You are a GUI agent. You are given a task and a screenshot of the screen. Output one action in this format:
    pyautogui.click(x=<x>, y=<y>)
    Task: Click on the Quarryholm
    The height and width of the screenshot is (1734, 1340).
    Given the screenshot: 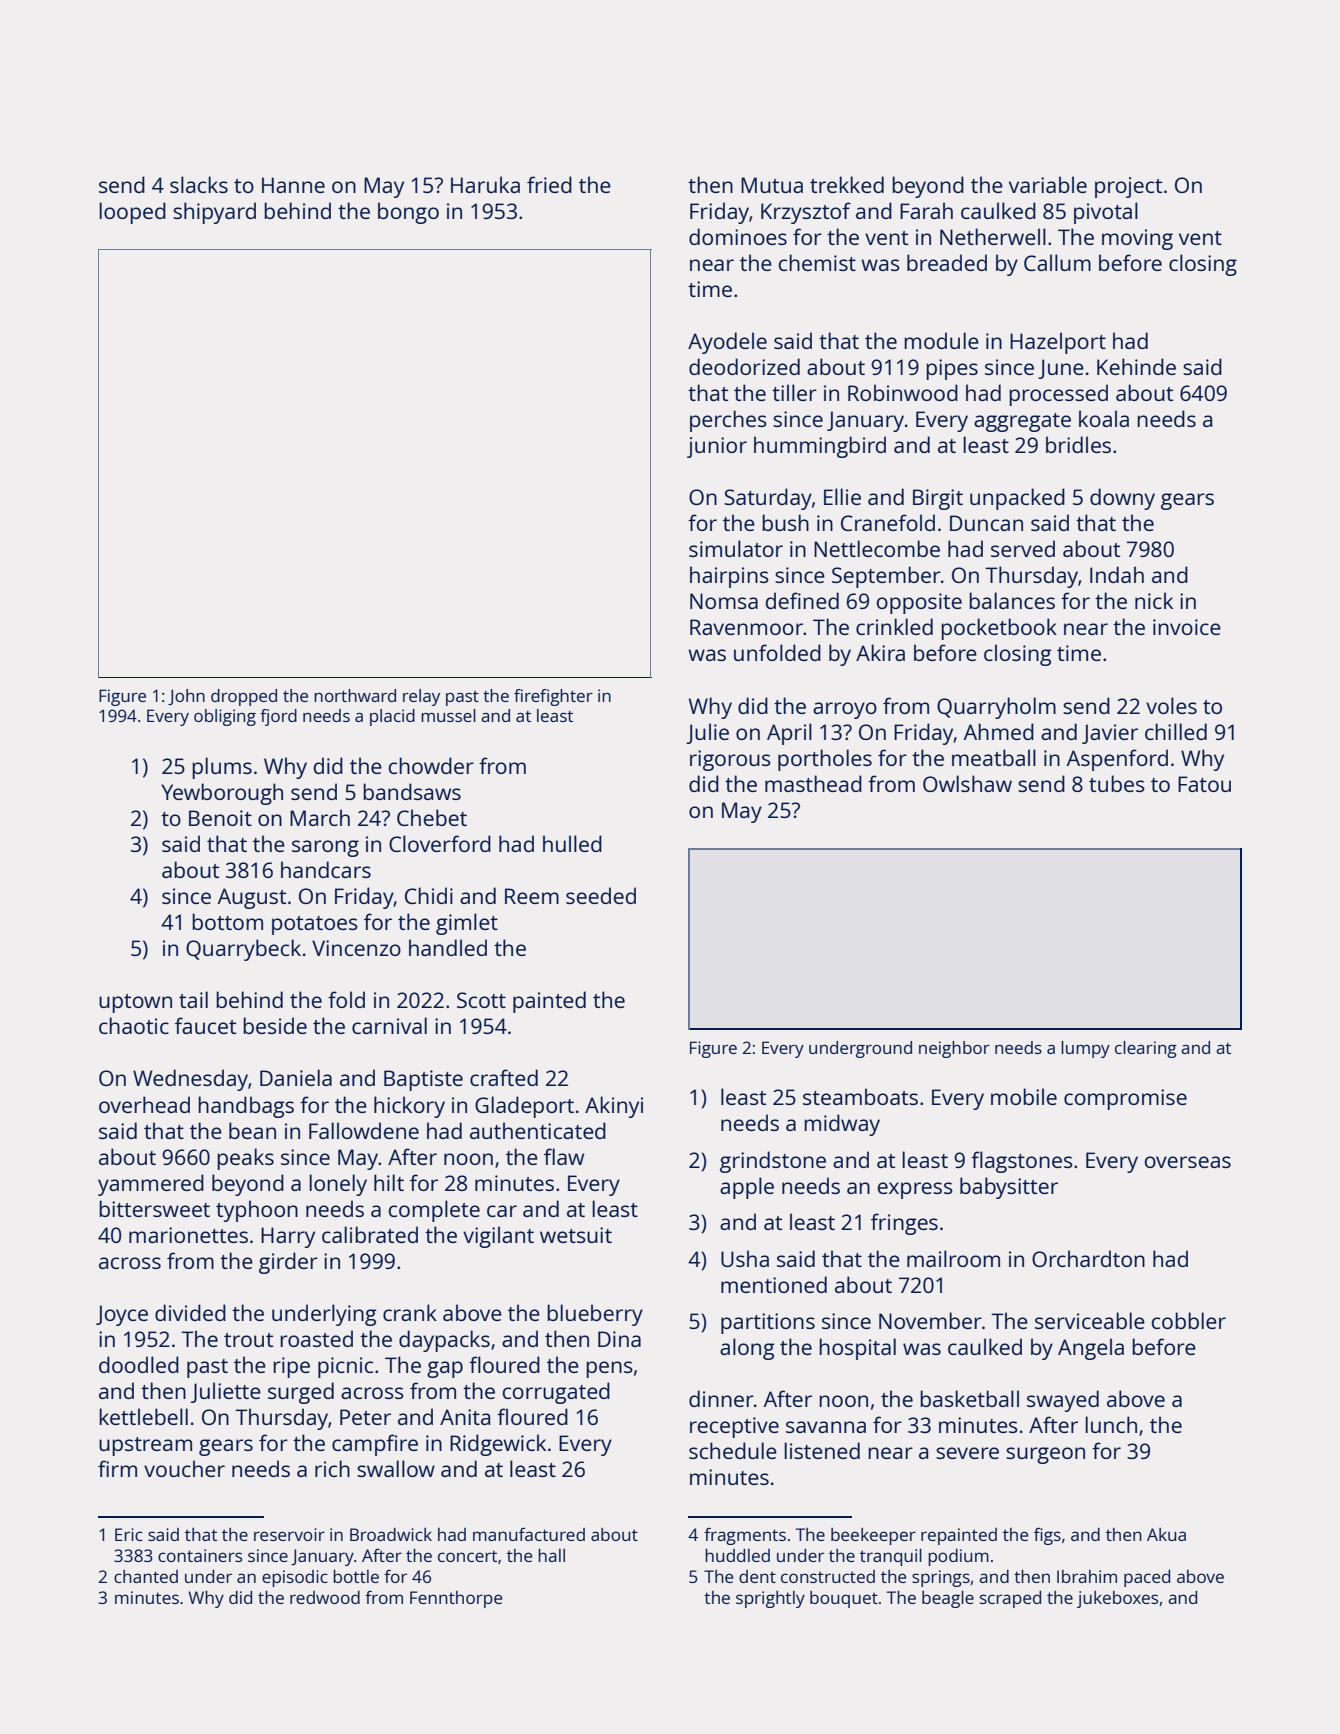 What is the action you would take?
    pyautogui.click(x=996, y=708)
